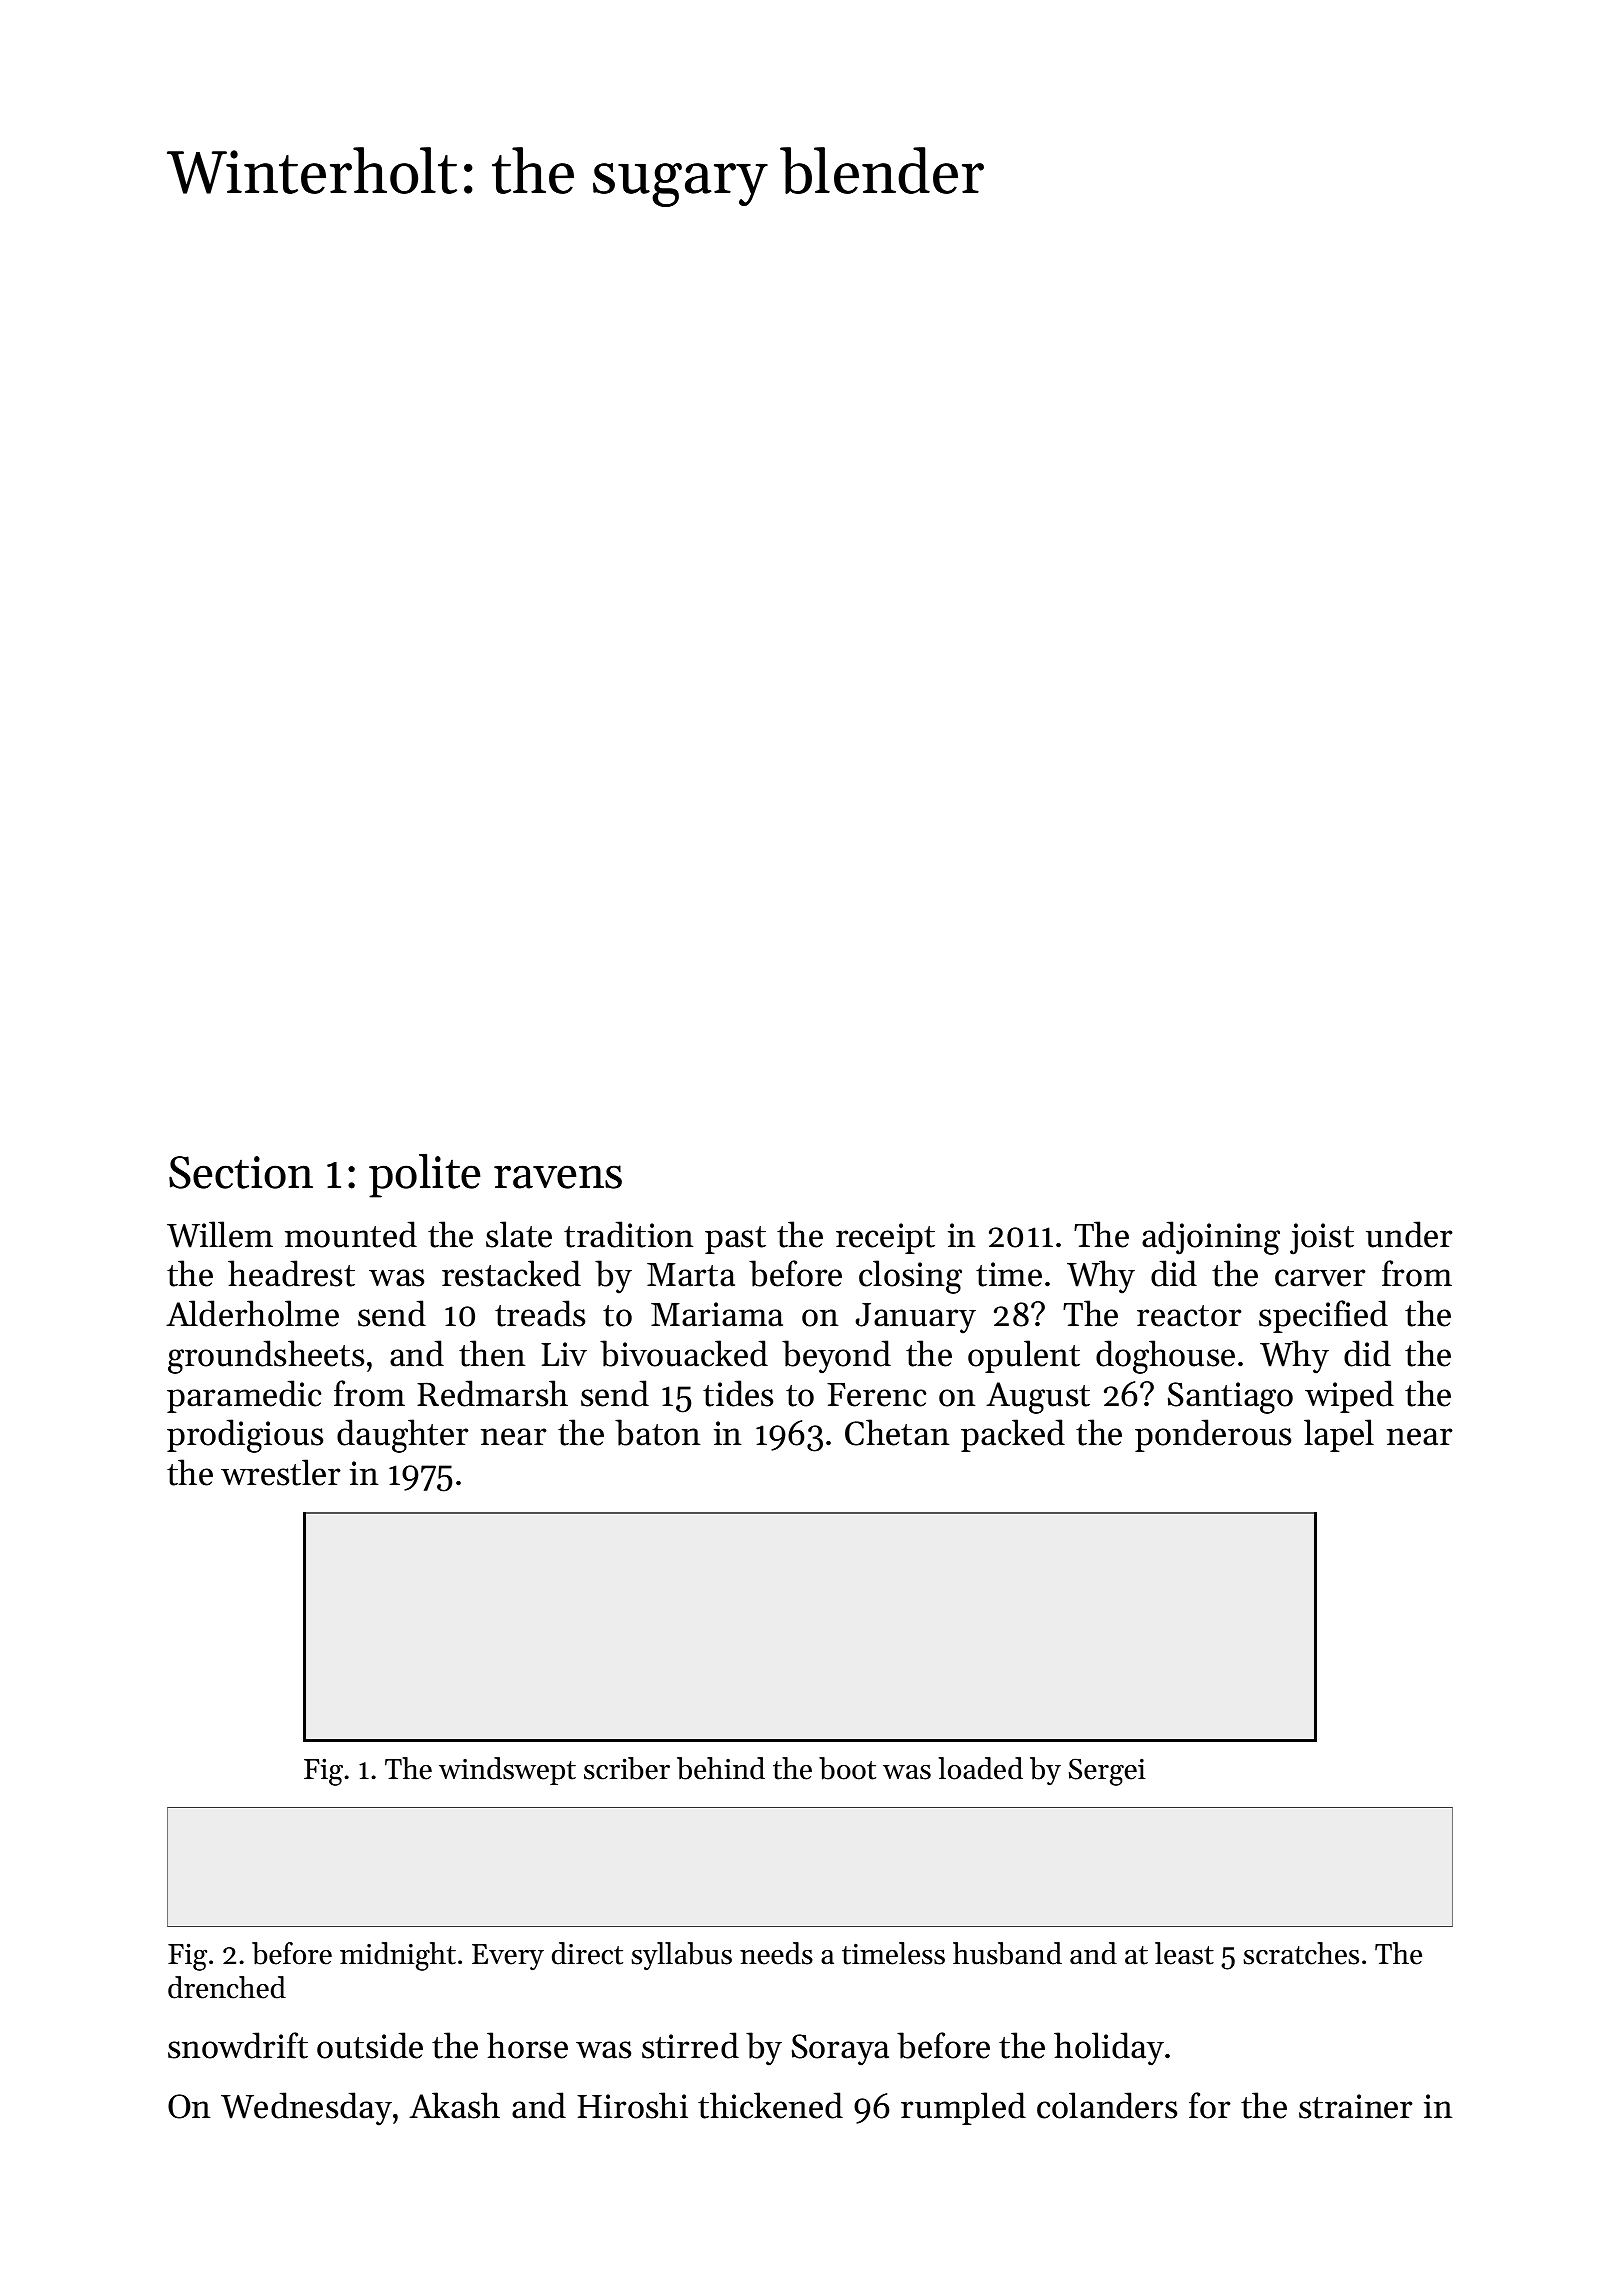  Describe the element at coordinates (897, 1432) in the image. I see `Chetan` at that location.
